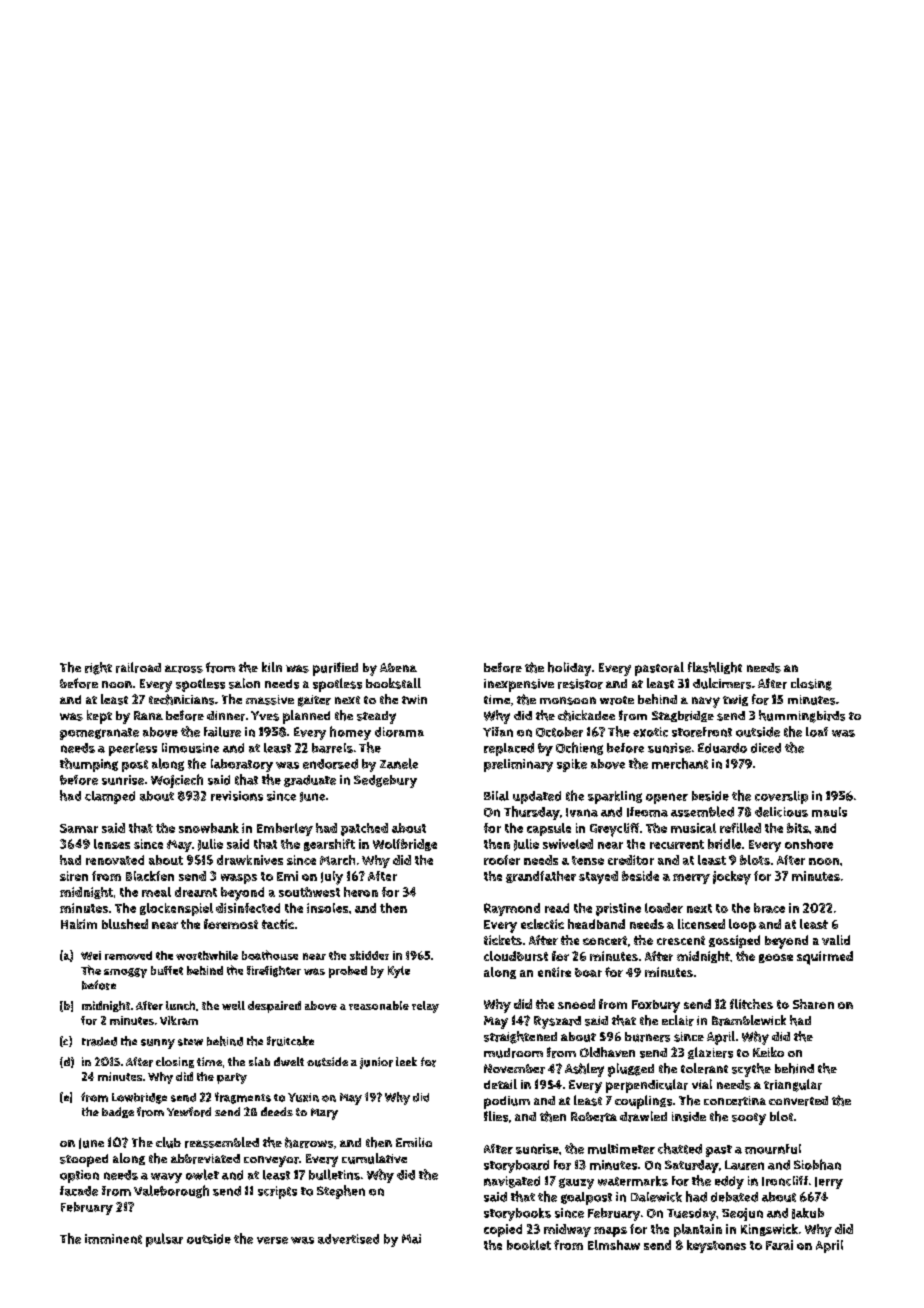  Describe the element at coordinates (677, 844) in the screenshot. I see `recurrent` at that location.
